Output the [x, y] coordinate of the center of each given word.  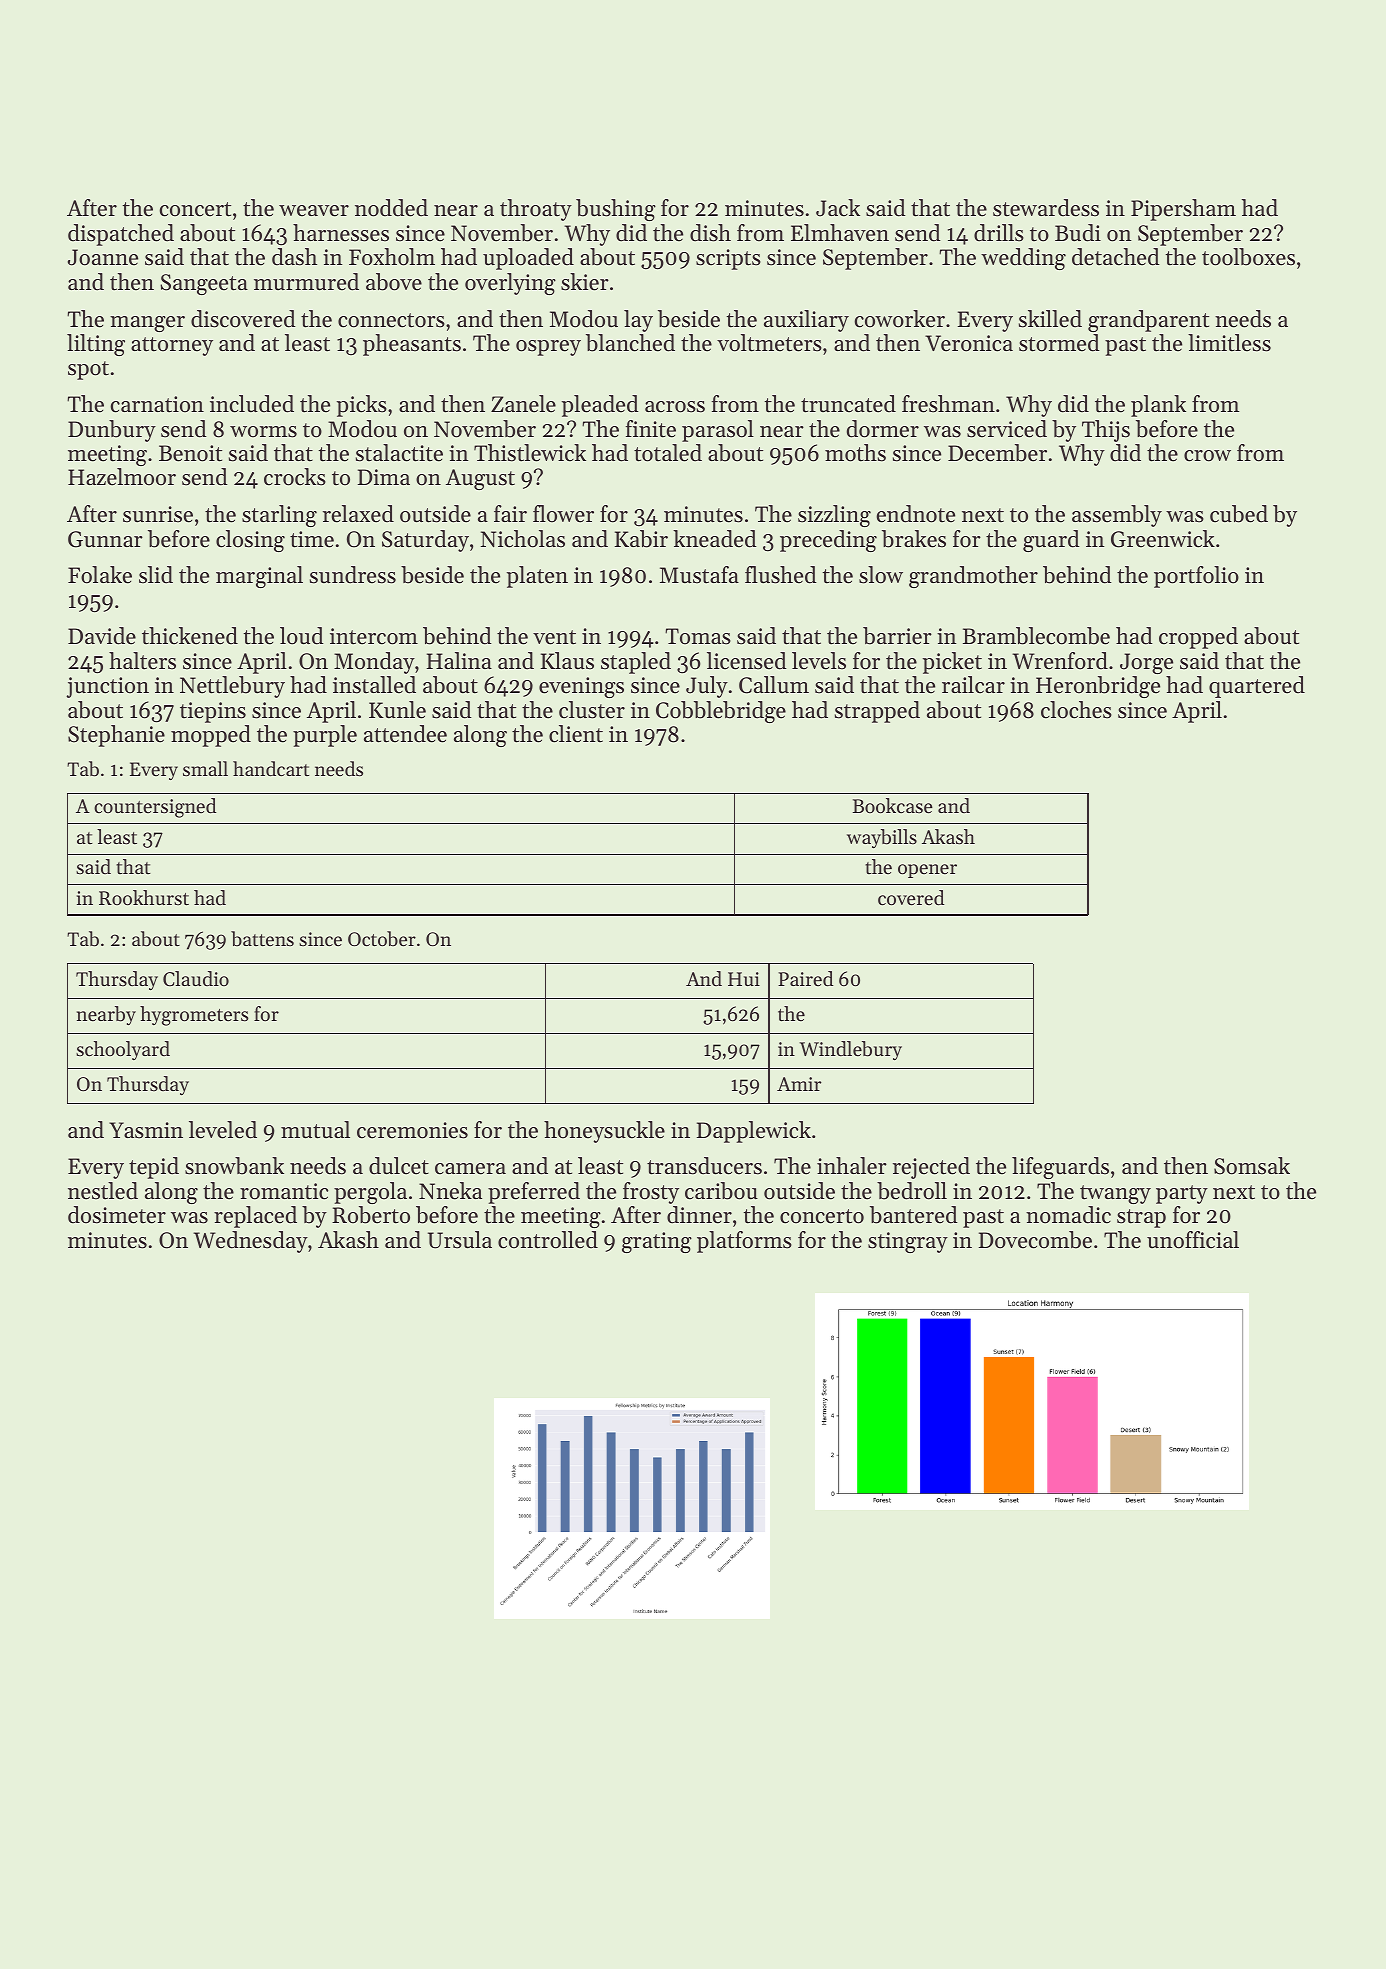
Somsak [1252, 1166]
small [205, 768]
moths [855, 453]
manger [147, 324]
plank [1158, 406]
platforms [744, 1242]
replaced [255, 1217]
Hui [744, 979]
